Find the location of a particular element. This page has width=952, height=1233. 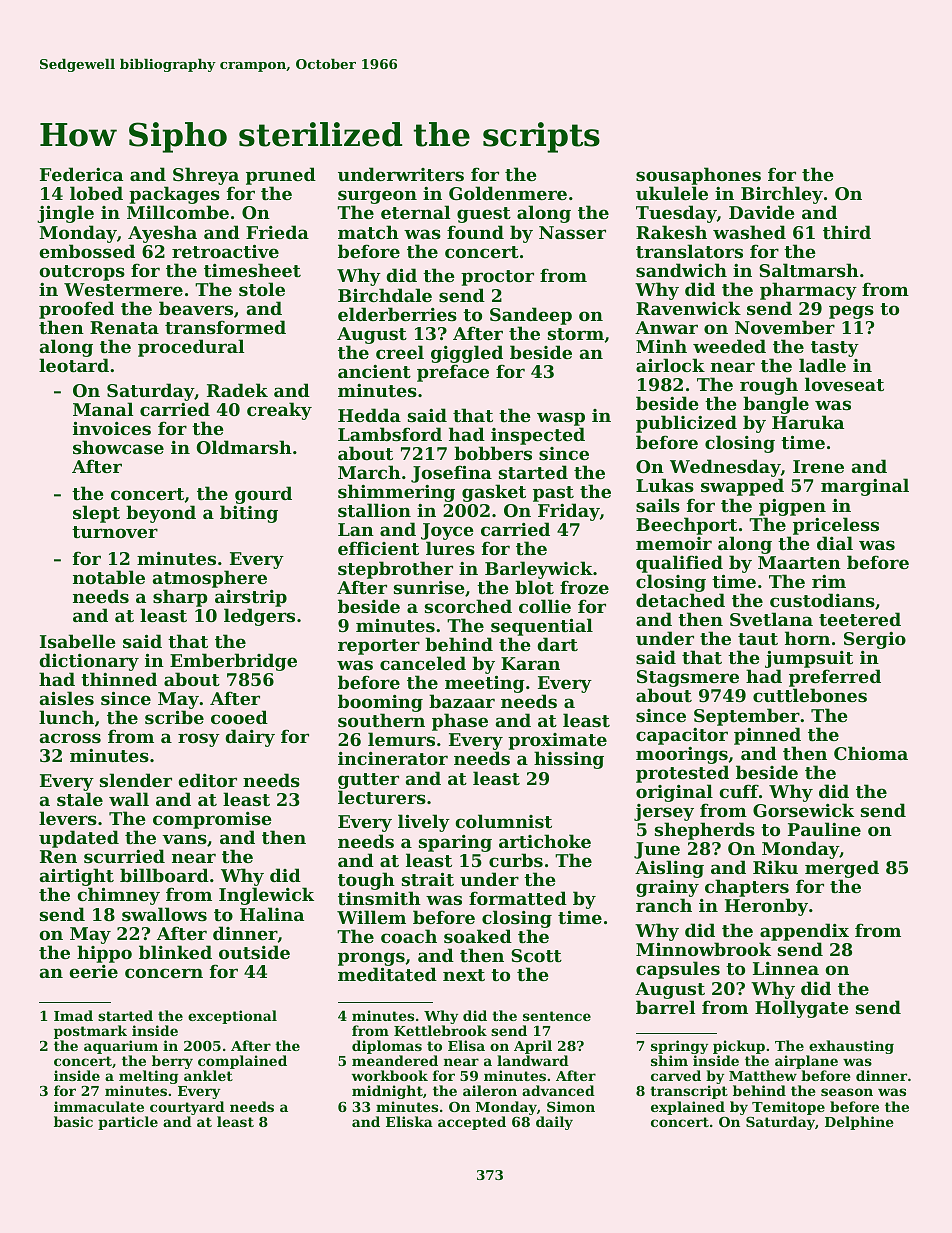

Birchley is located at coordinates (782, 196).
